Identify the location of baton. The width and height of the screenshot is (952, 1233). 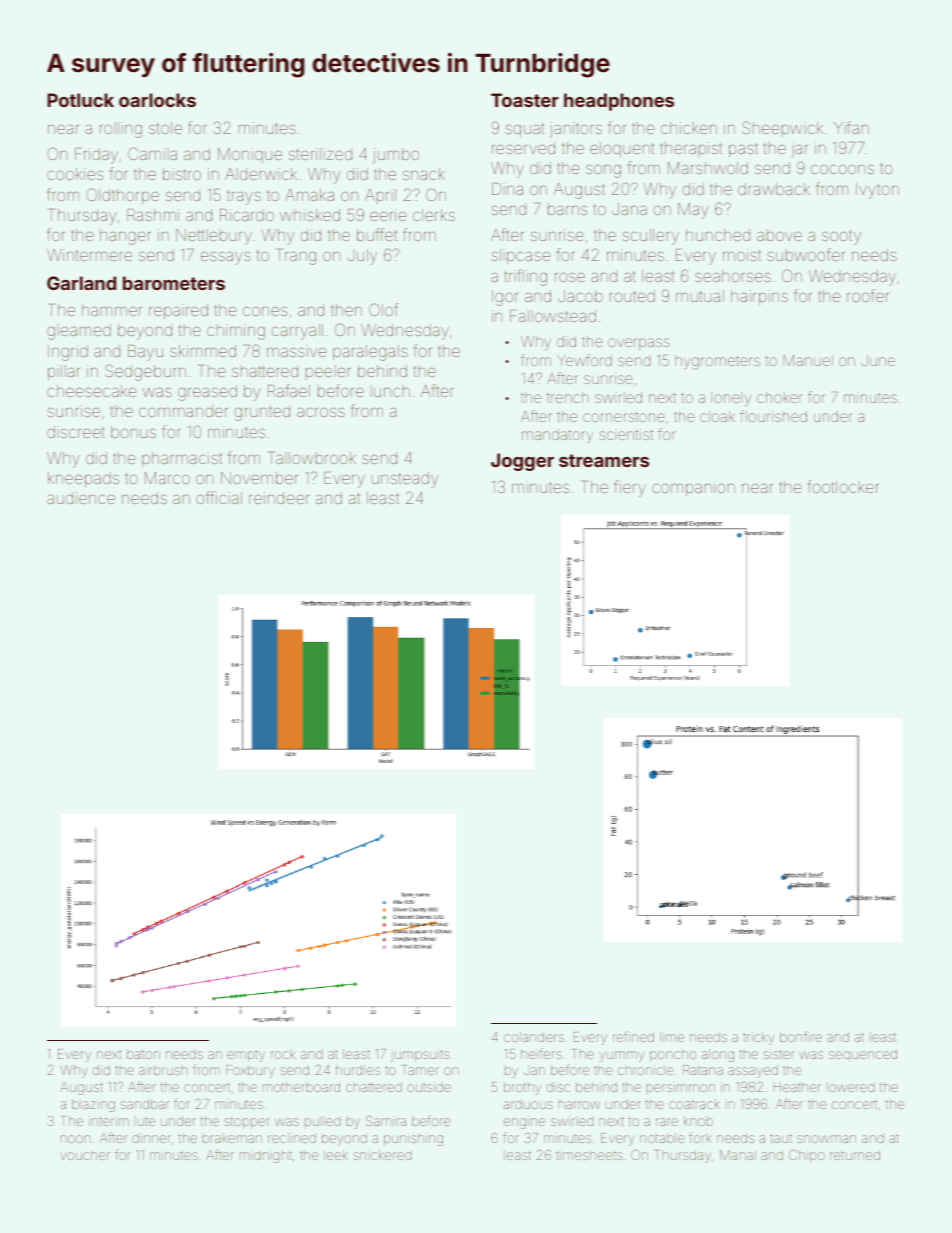
(143, 1054).
